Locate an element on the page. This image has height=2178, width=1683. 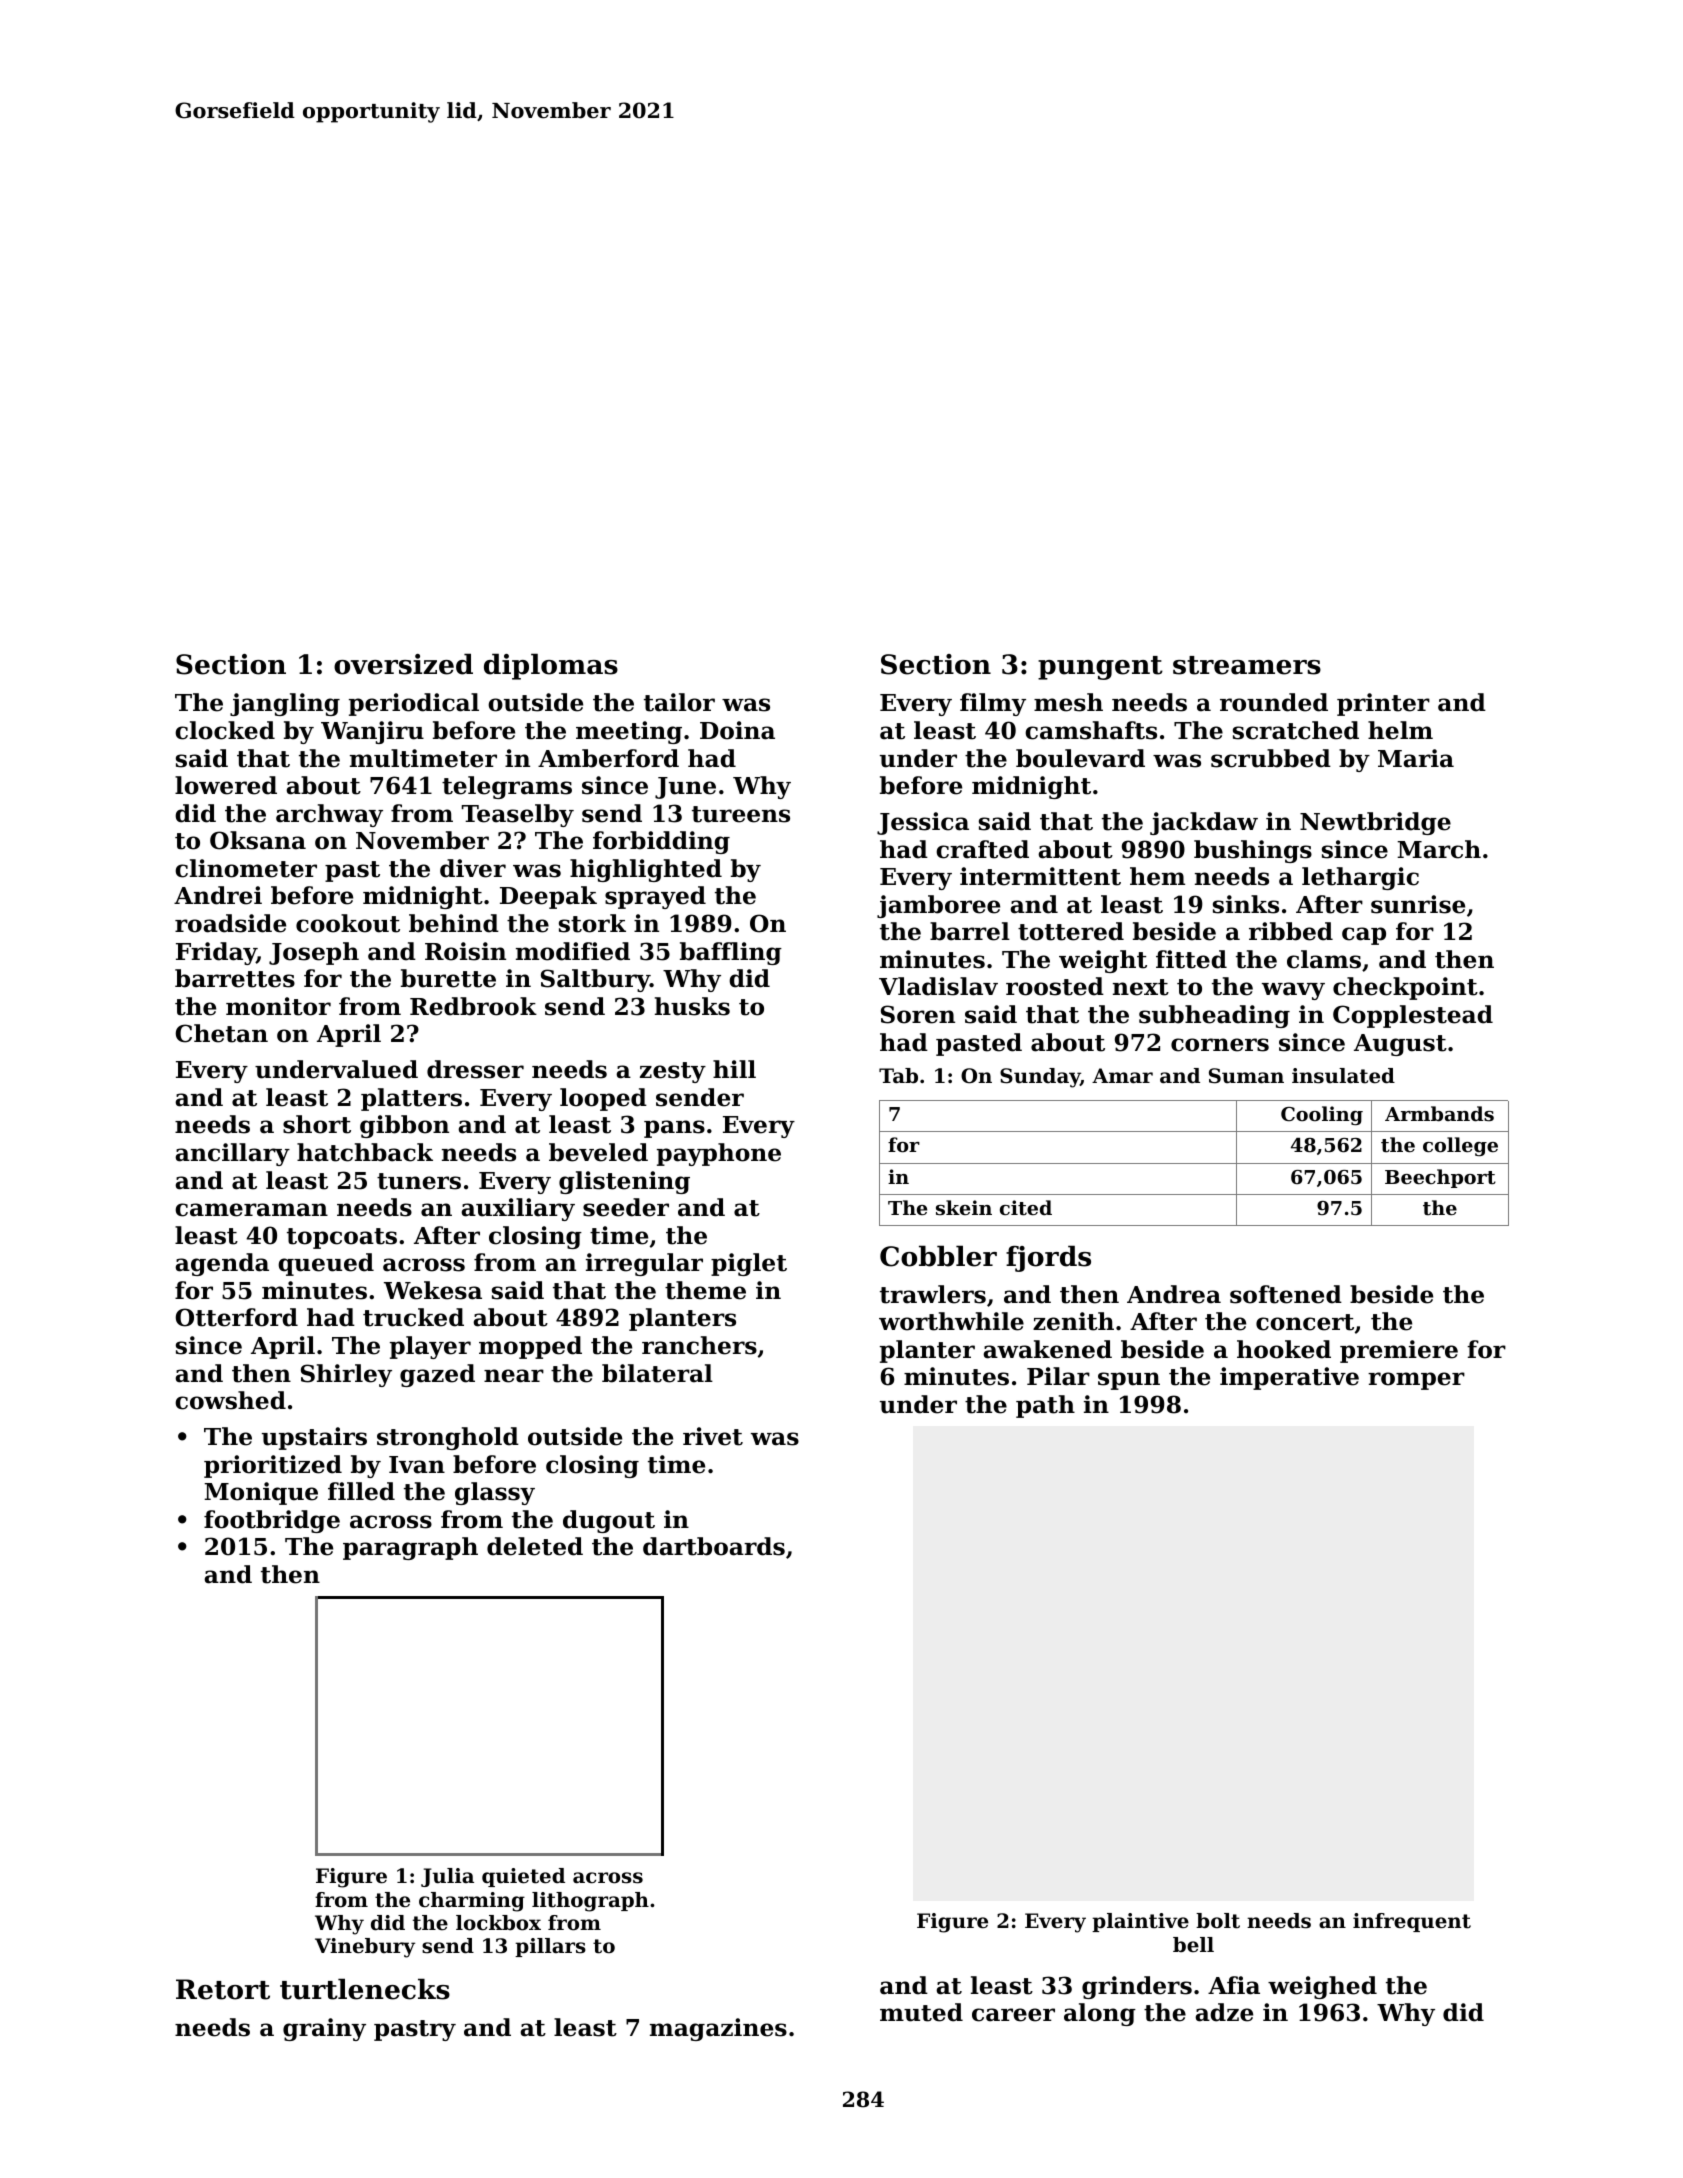
payphone is located at coordinates (719, 1154).
